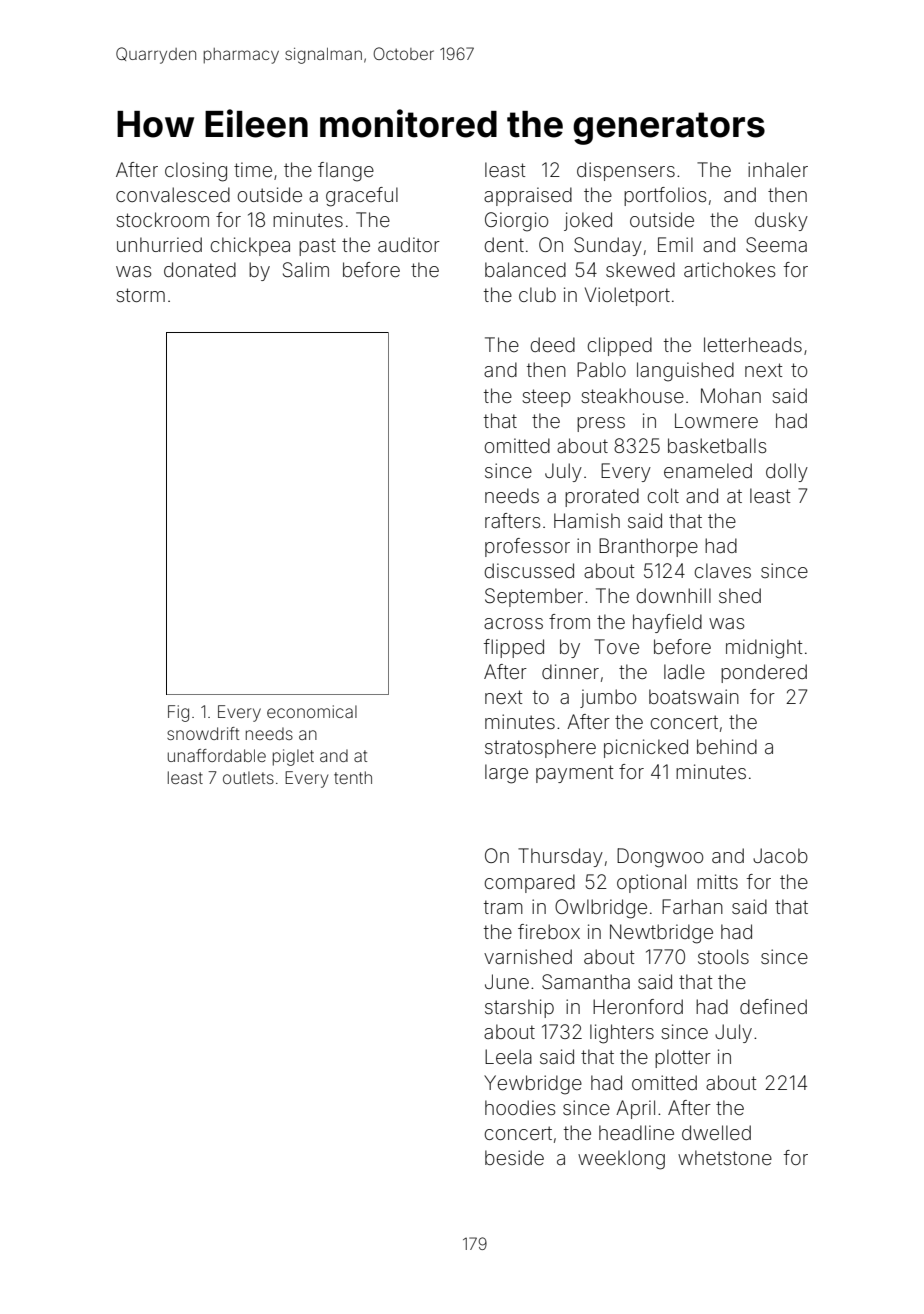  I want to click on time, so click(253, 169).
